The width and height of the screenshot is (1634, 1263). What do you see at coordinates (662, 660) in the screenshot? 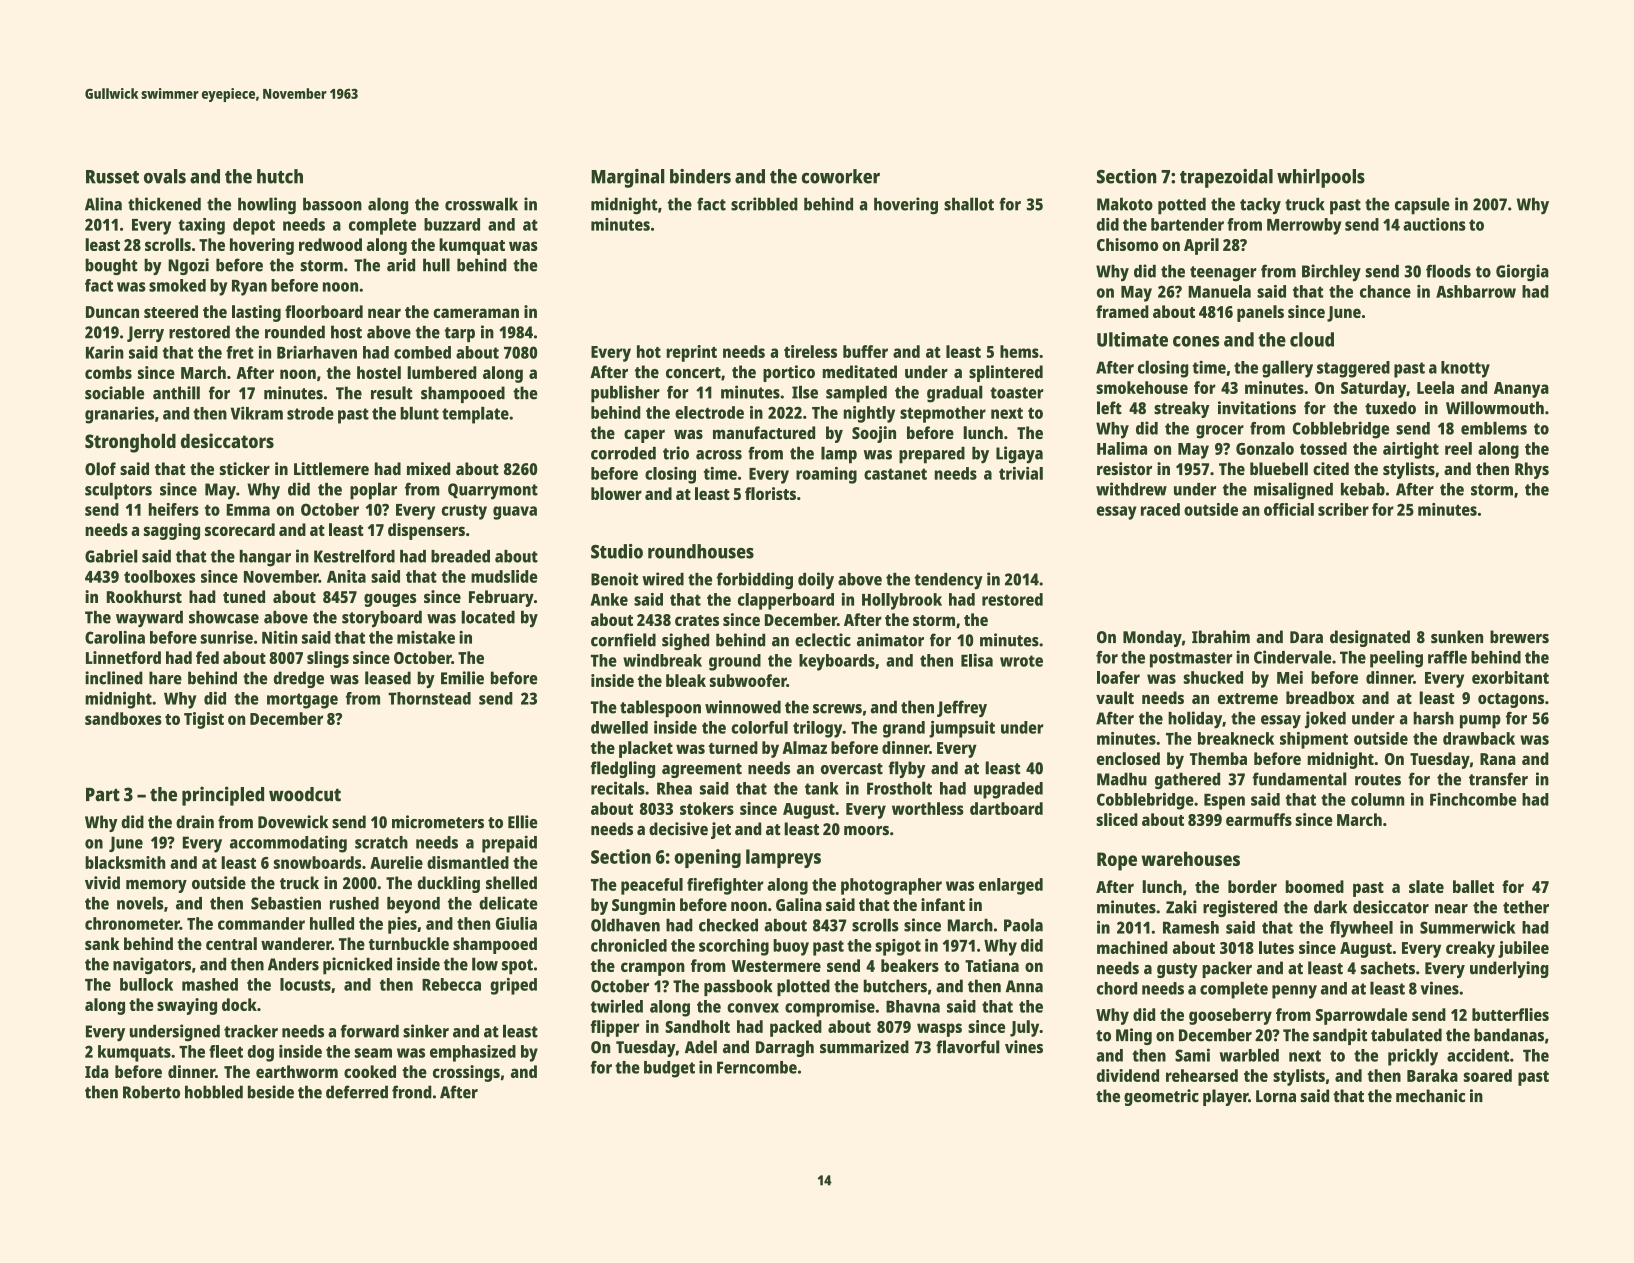
I see `windbreak` at bounding box center [662, 660].
